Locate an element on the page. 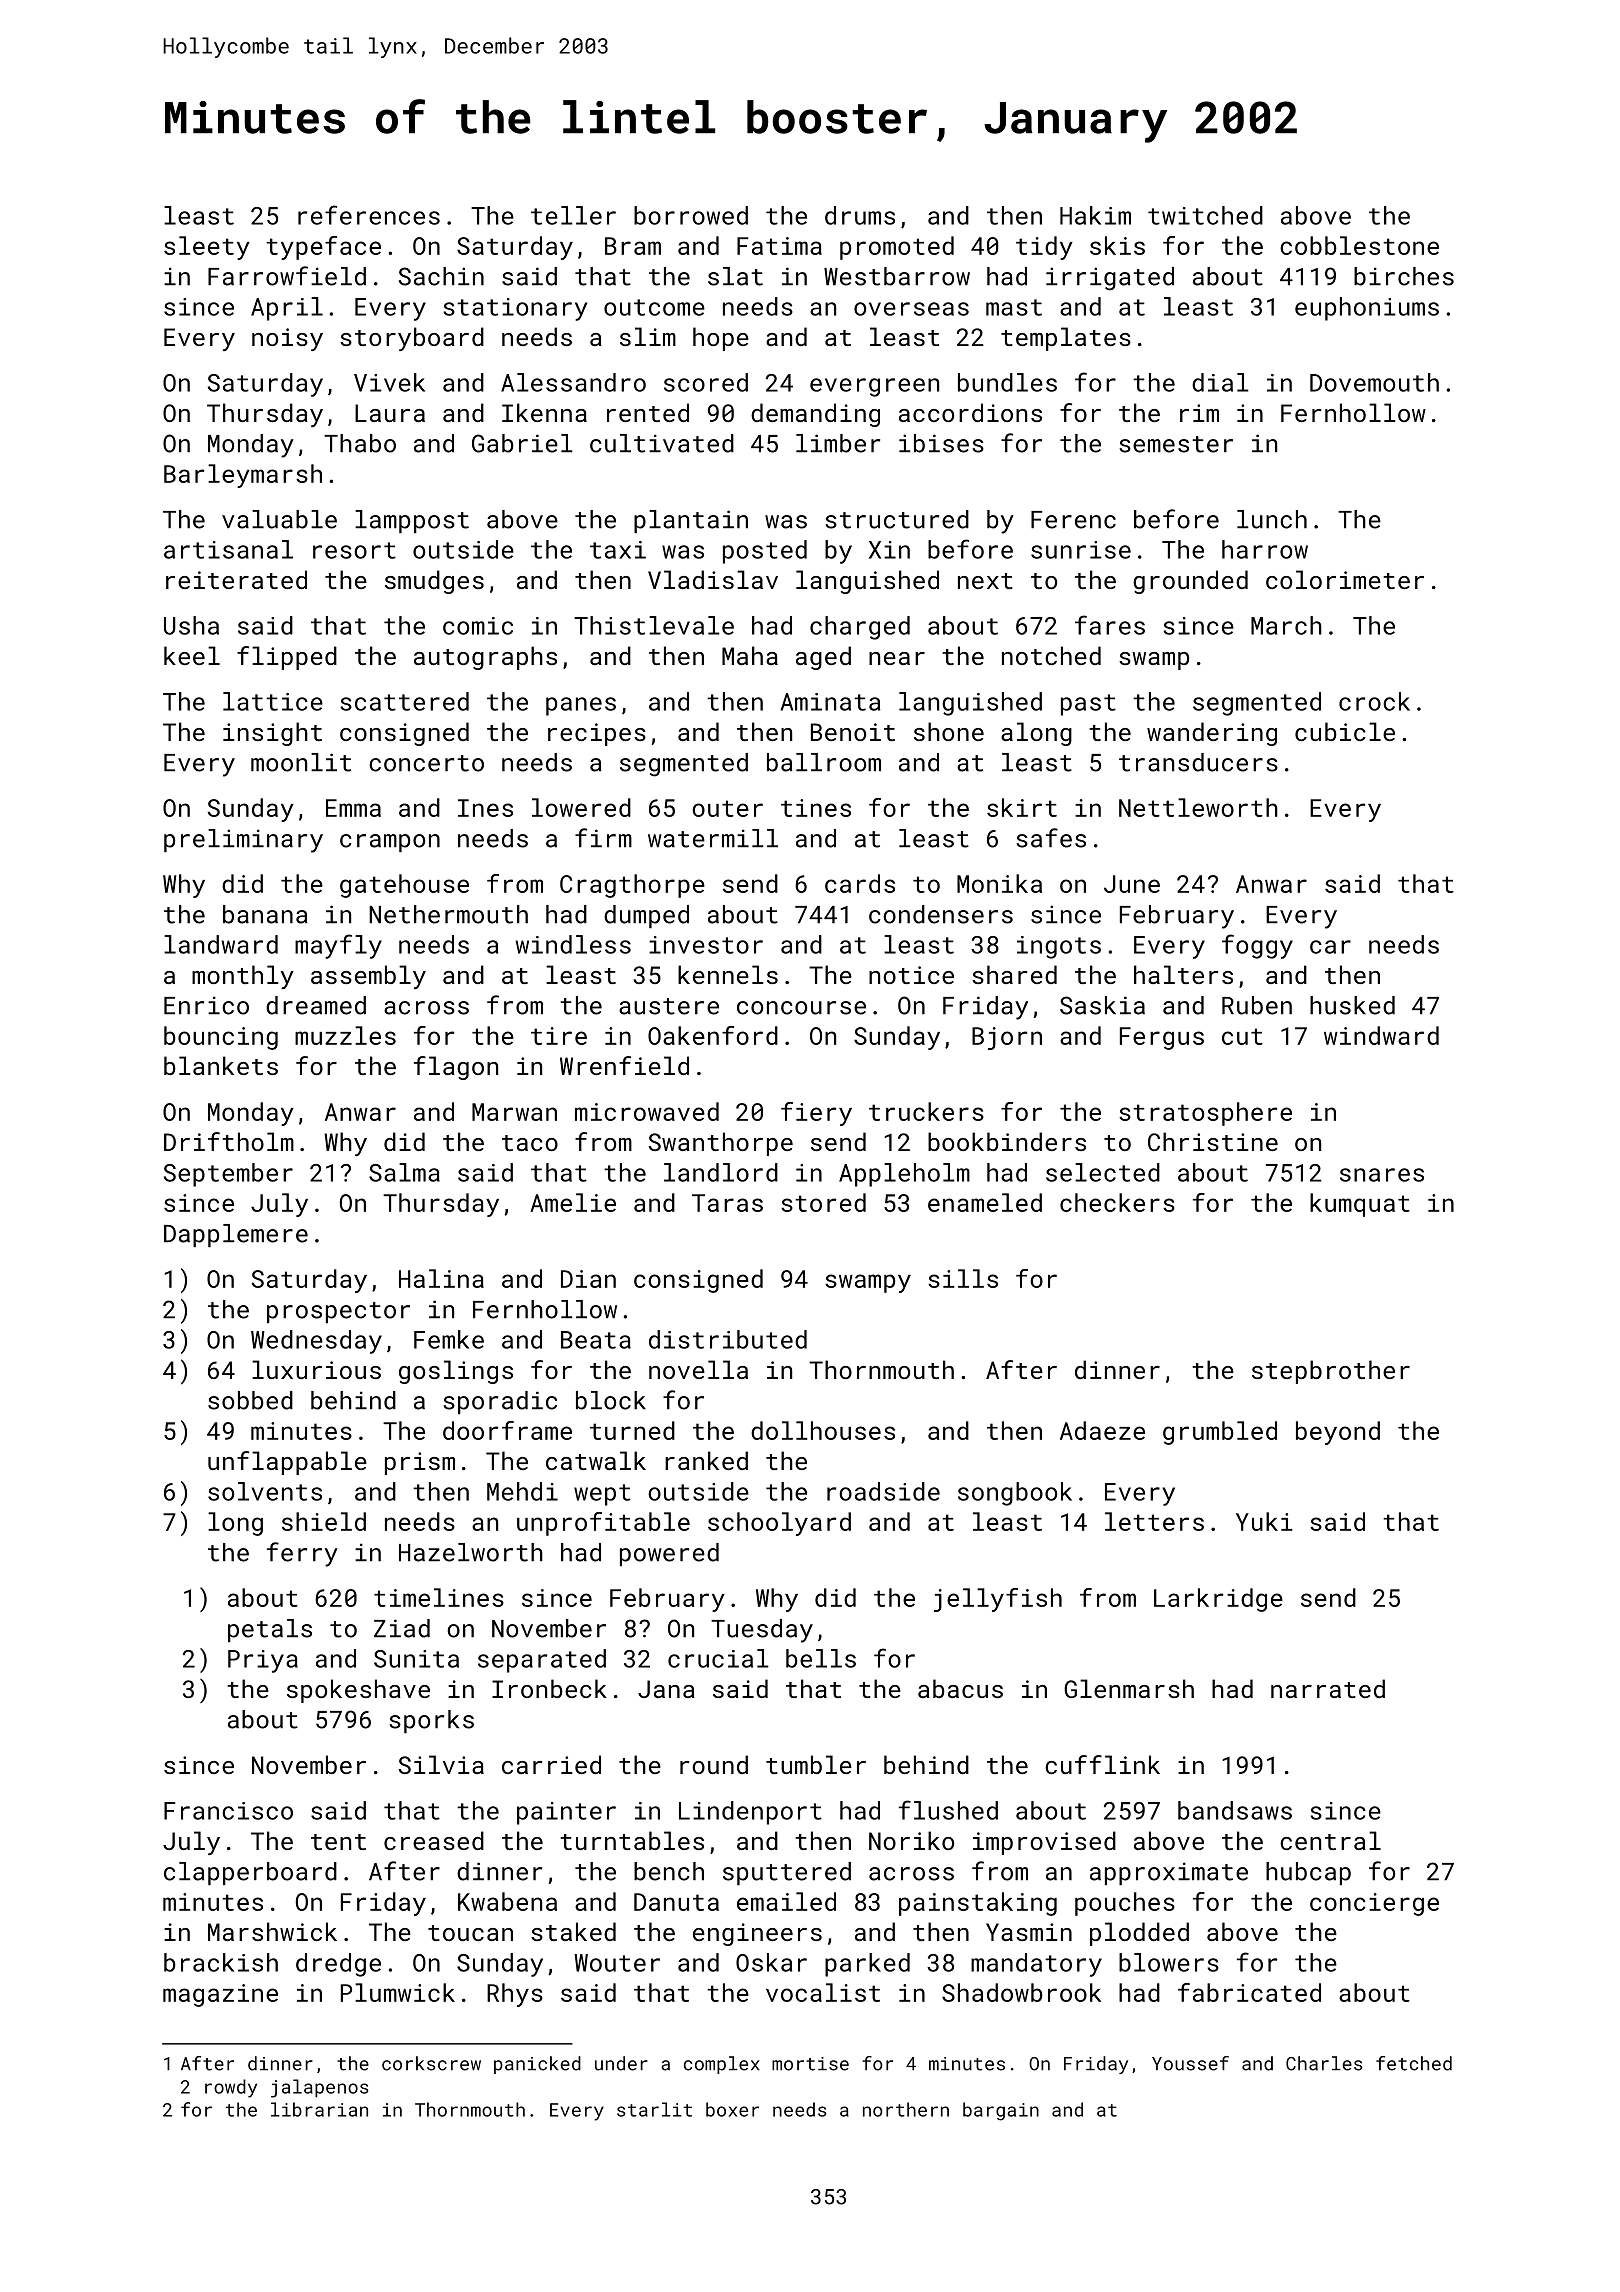 This page has height=2292, width=1620. northern is located at coordinates (906, 2109).
